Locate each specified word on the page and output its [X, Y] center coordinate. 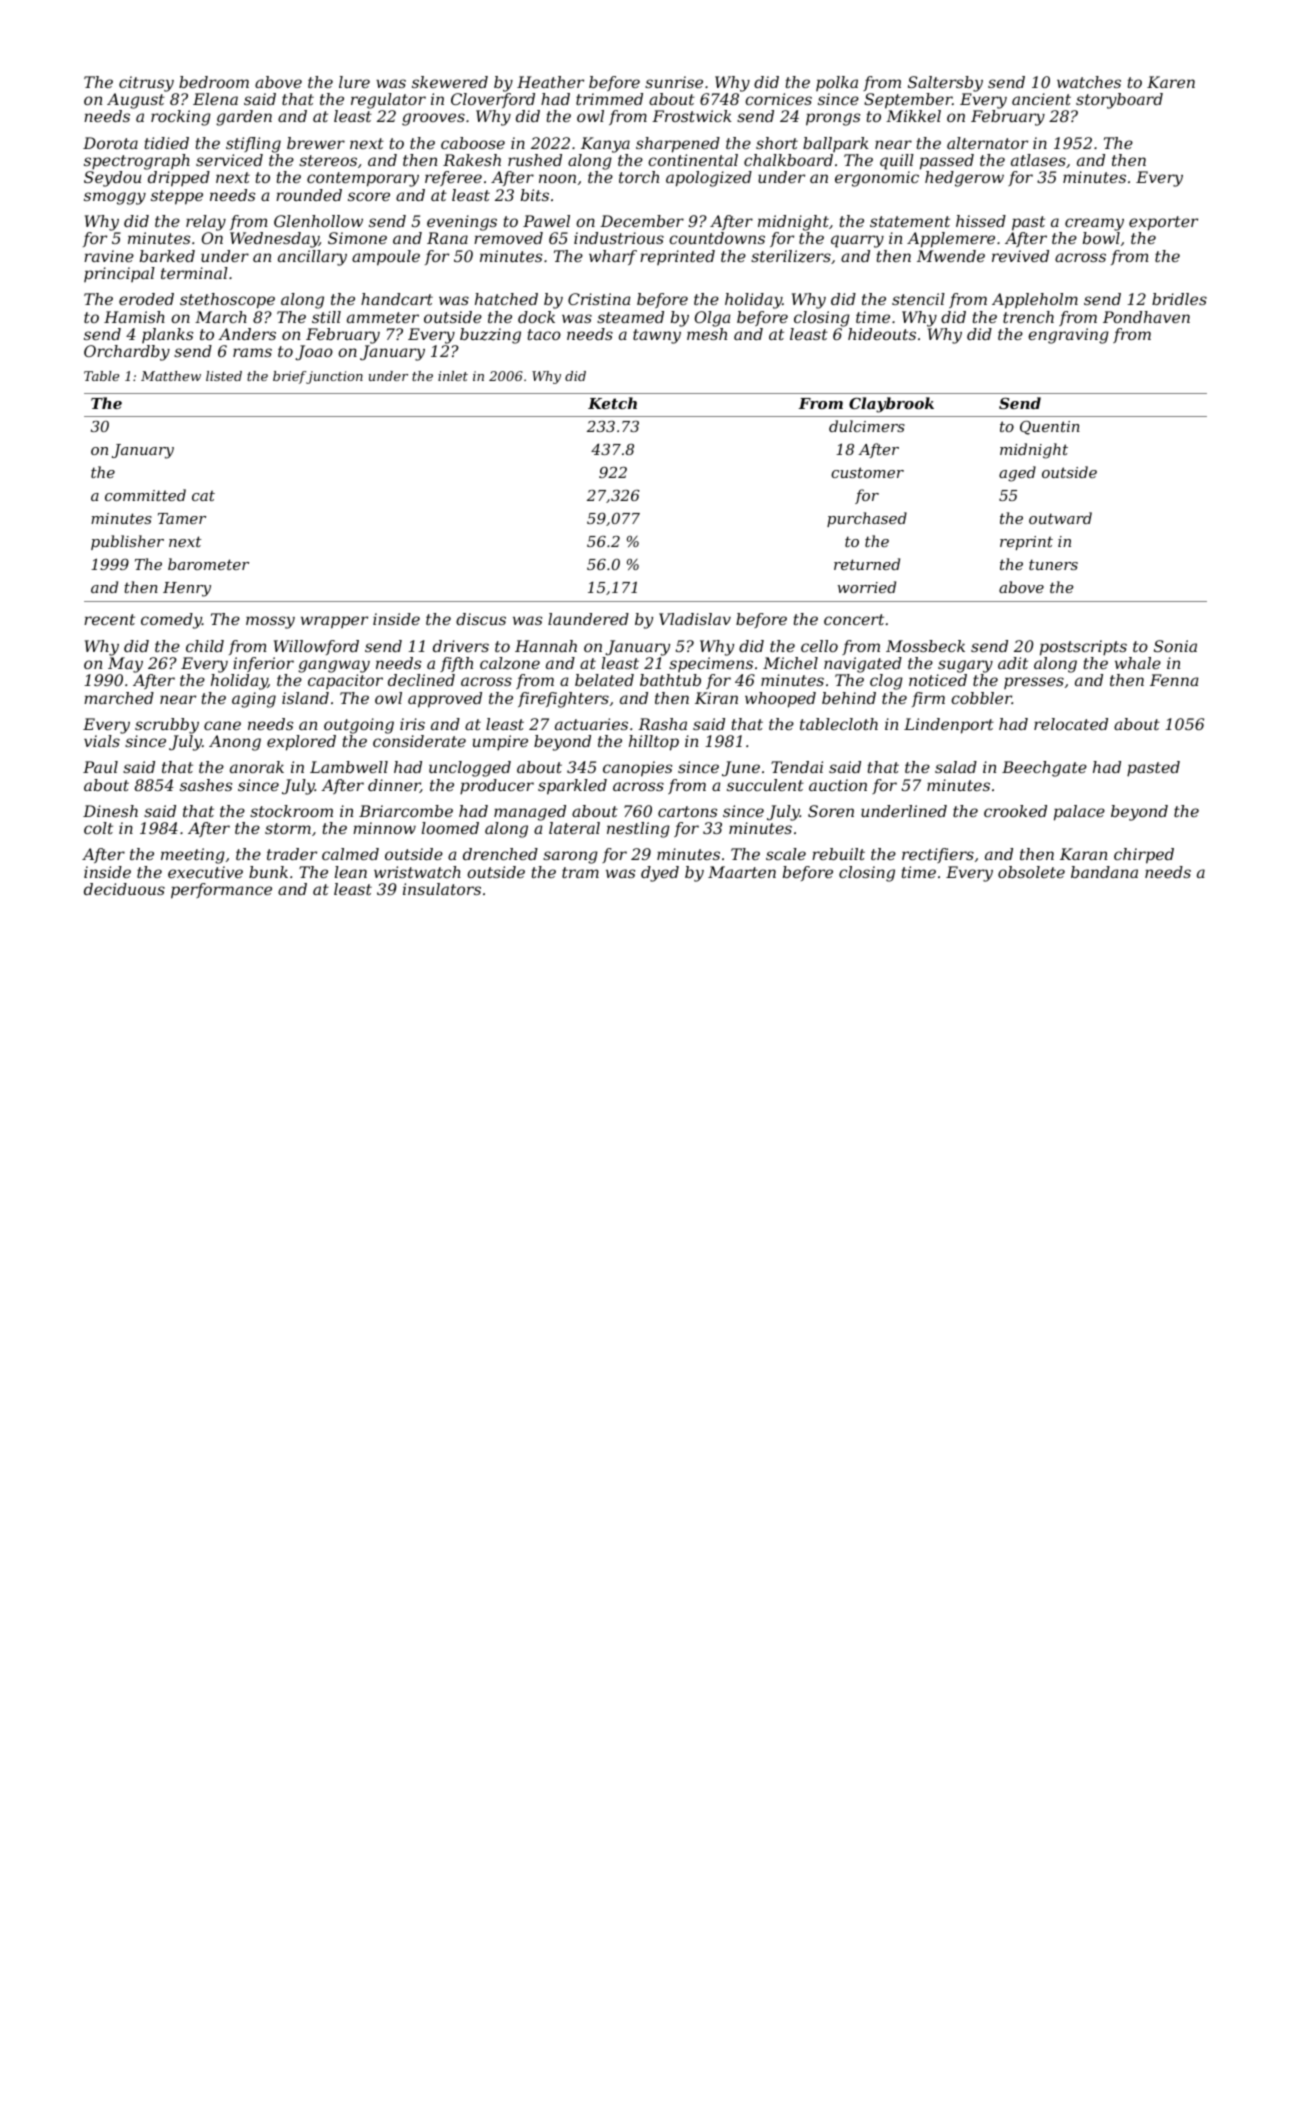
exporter [1163, 223]
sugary [965, 666]
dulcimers [867, 426]
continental [693, 160]
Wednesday [274, 240]
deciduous [124, 889]
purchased [867, 519]
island [305, 698]
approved [445, 700]
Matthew [171, 376]
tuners [1053, 564]
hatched [506, 299]
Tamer [182, 518]
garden [244, 118]
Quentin [1050, 427]
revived [1020, 256]
